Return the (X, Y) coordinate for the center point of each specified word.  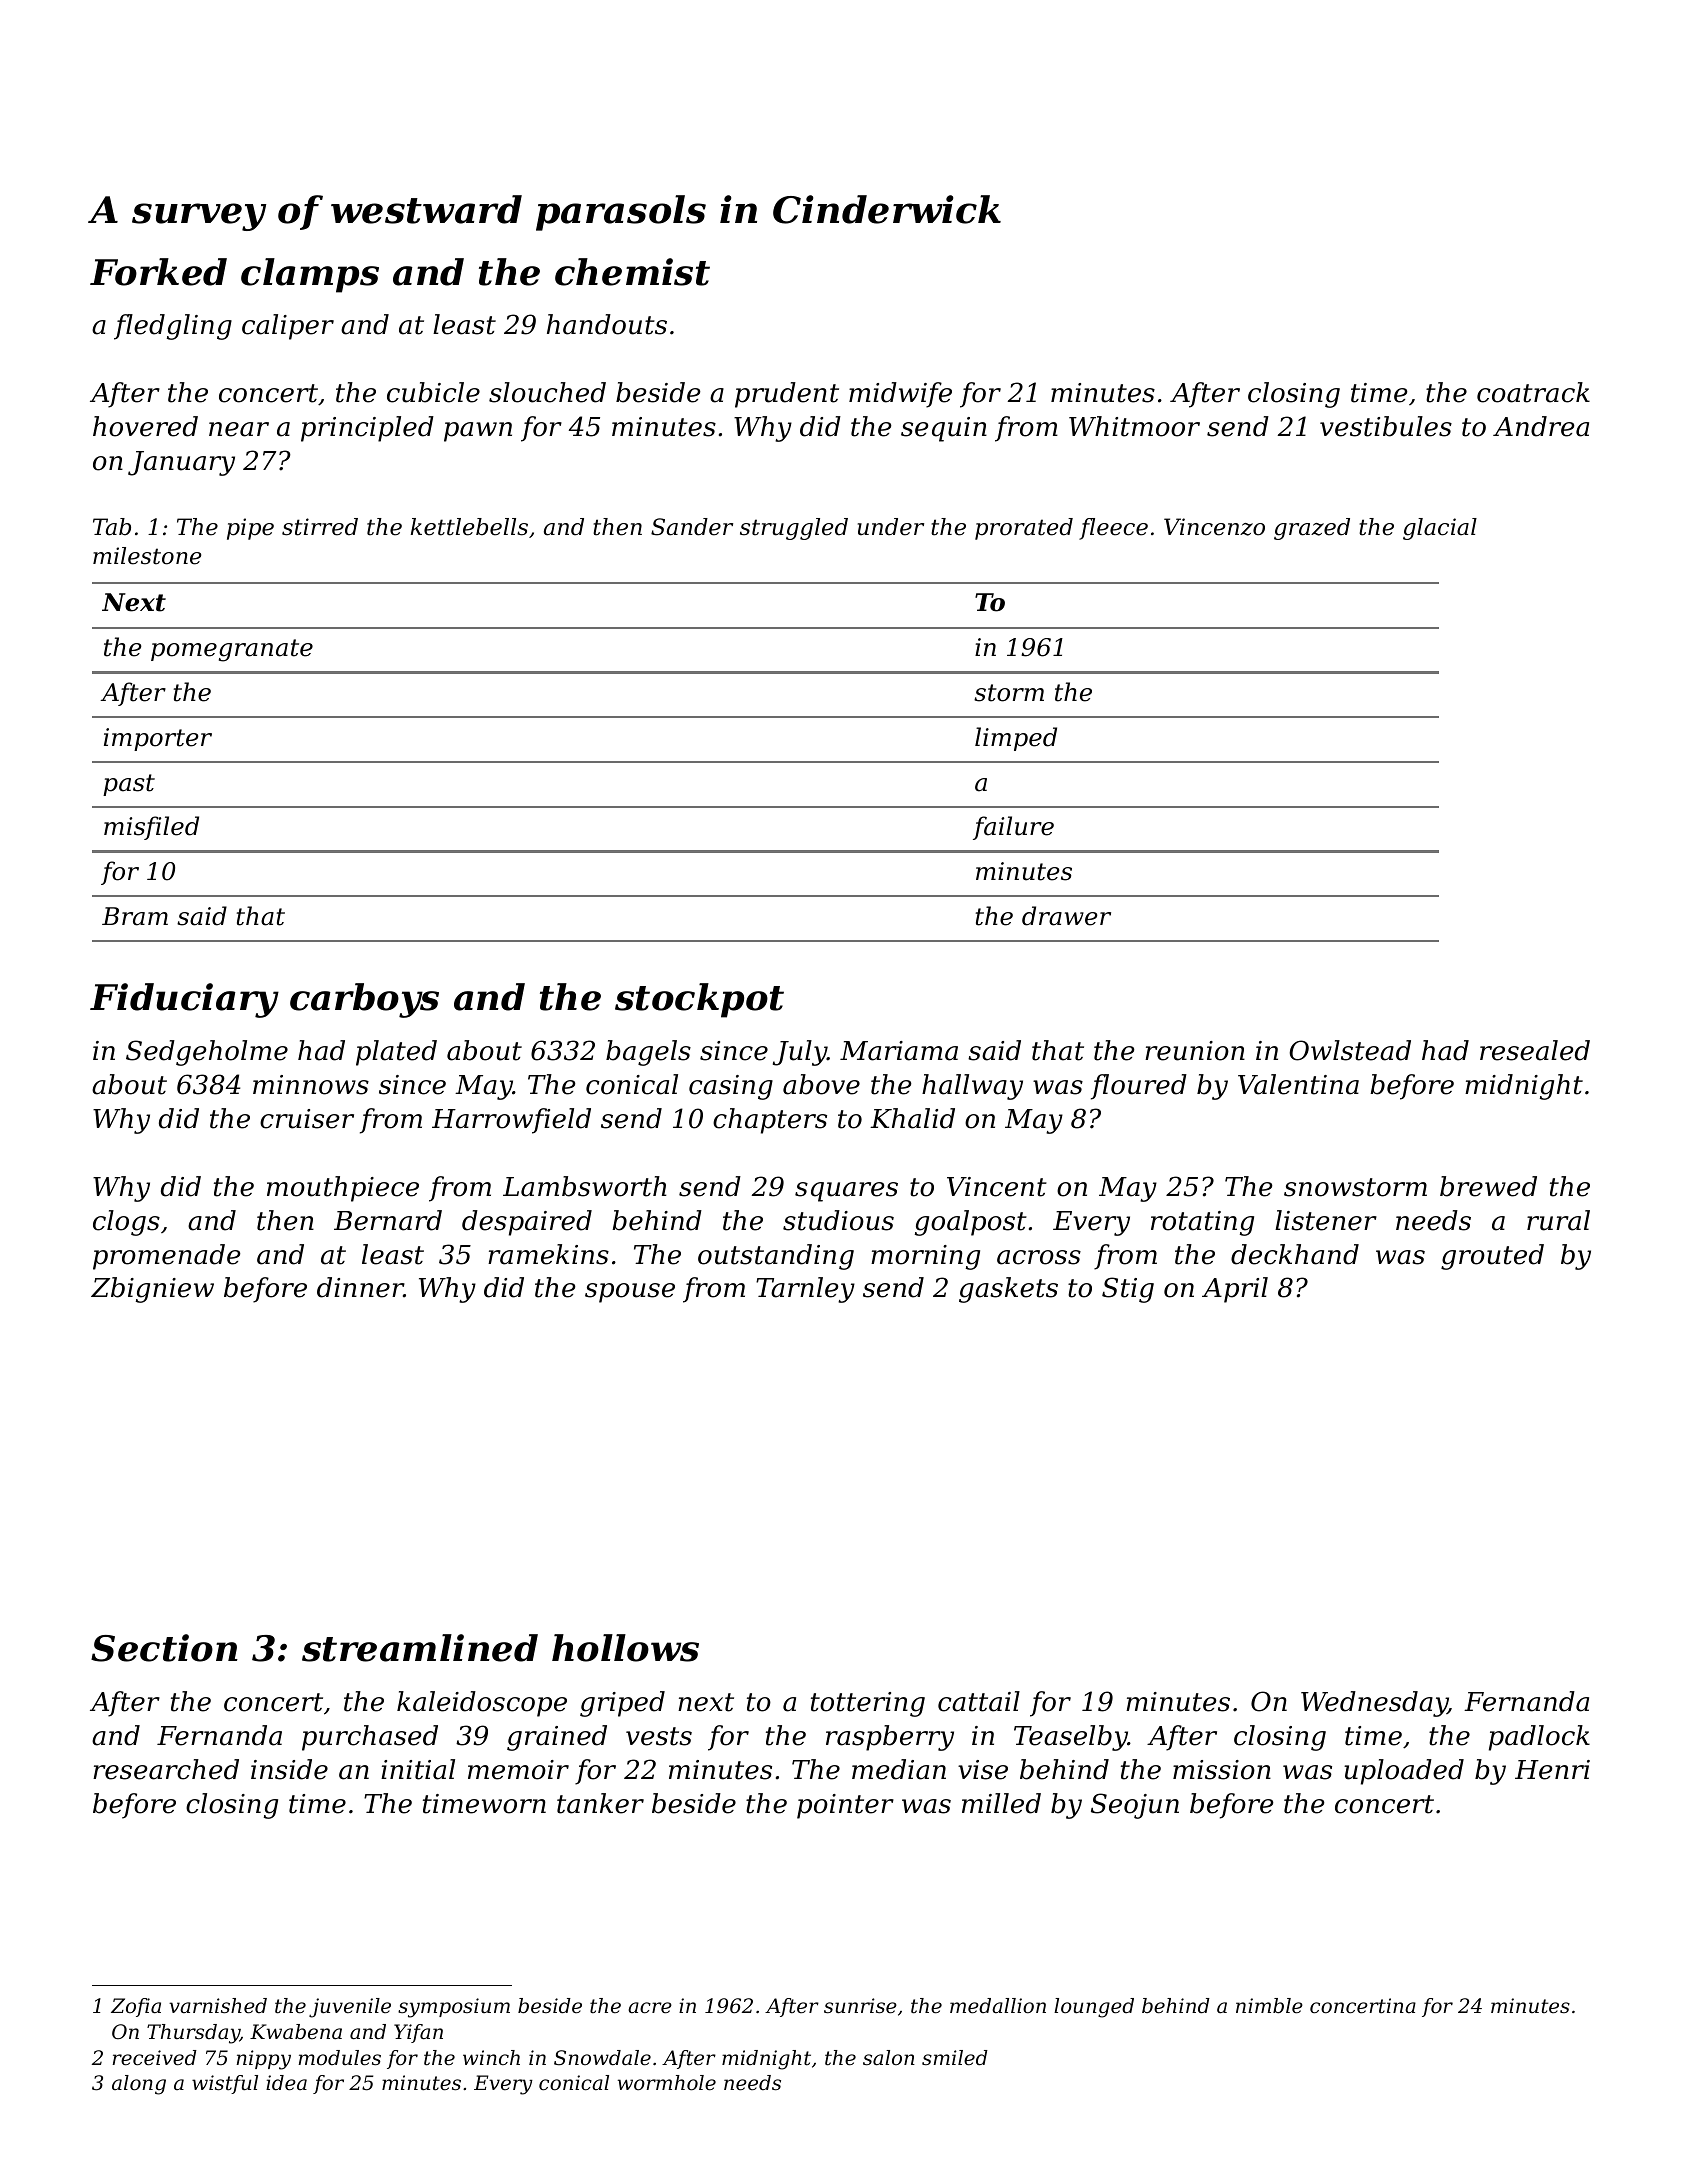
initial (418, 1769)
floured (1139, 1087)
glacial (1440, 529)
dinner (360, 1287)
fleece (1113, 529)
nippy (263, 2060)
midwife (900, 395)
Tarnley (805, 1290)
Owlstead (1350, 1050)
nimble (1269, 2006)
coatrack (1533, 392)
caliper (288, 327)
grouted (1492, 1257)
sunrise (860, 2006)
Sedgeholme (207, 1053)
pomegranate (232, 650)
